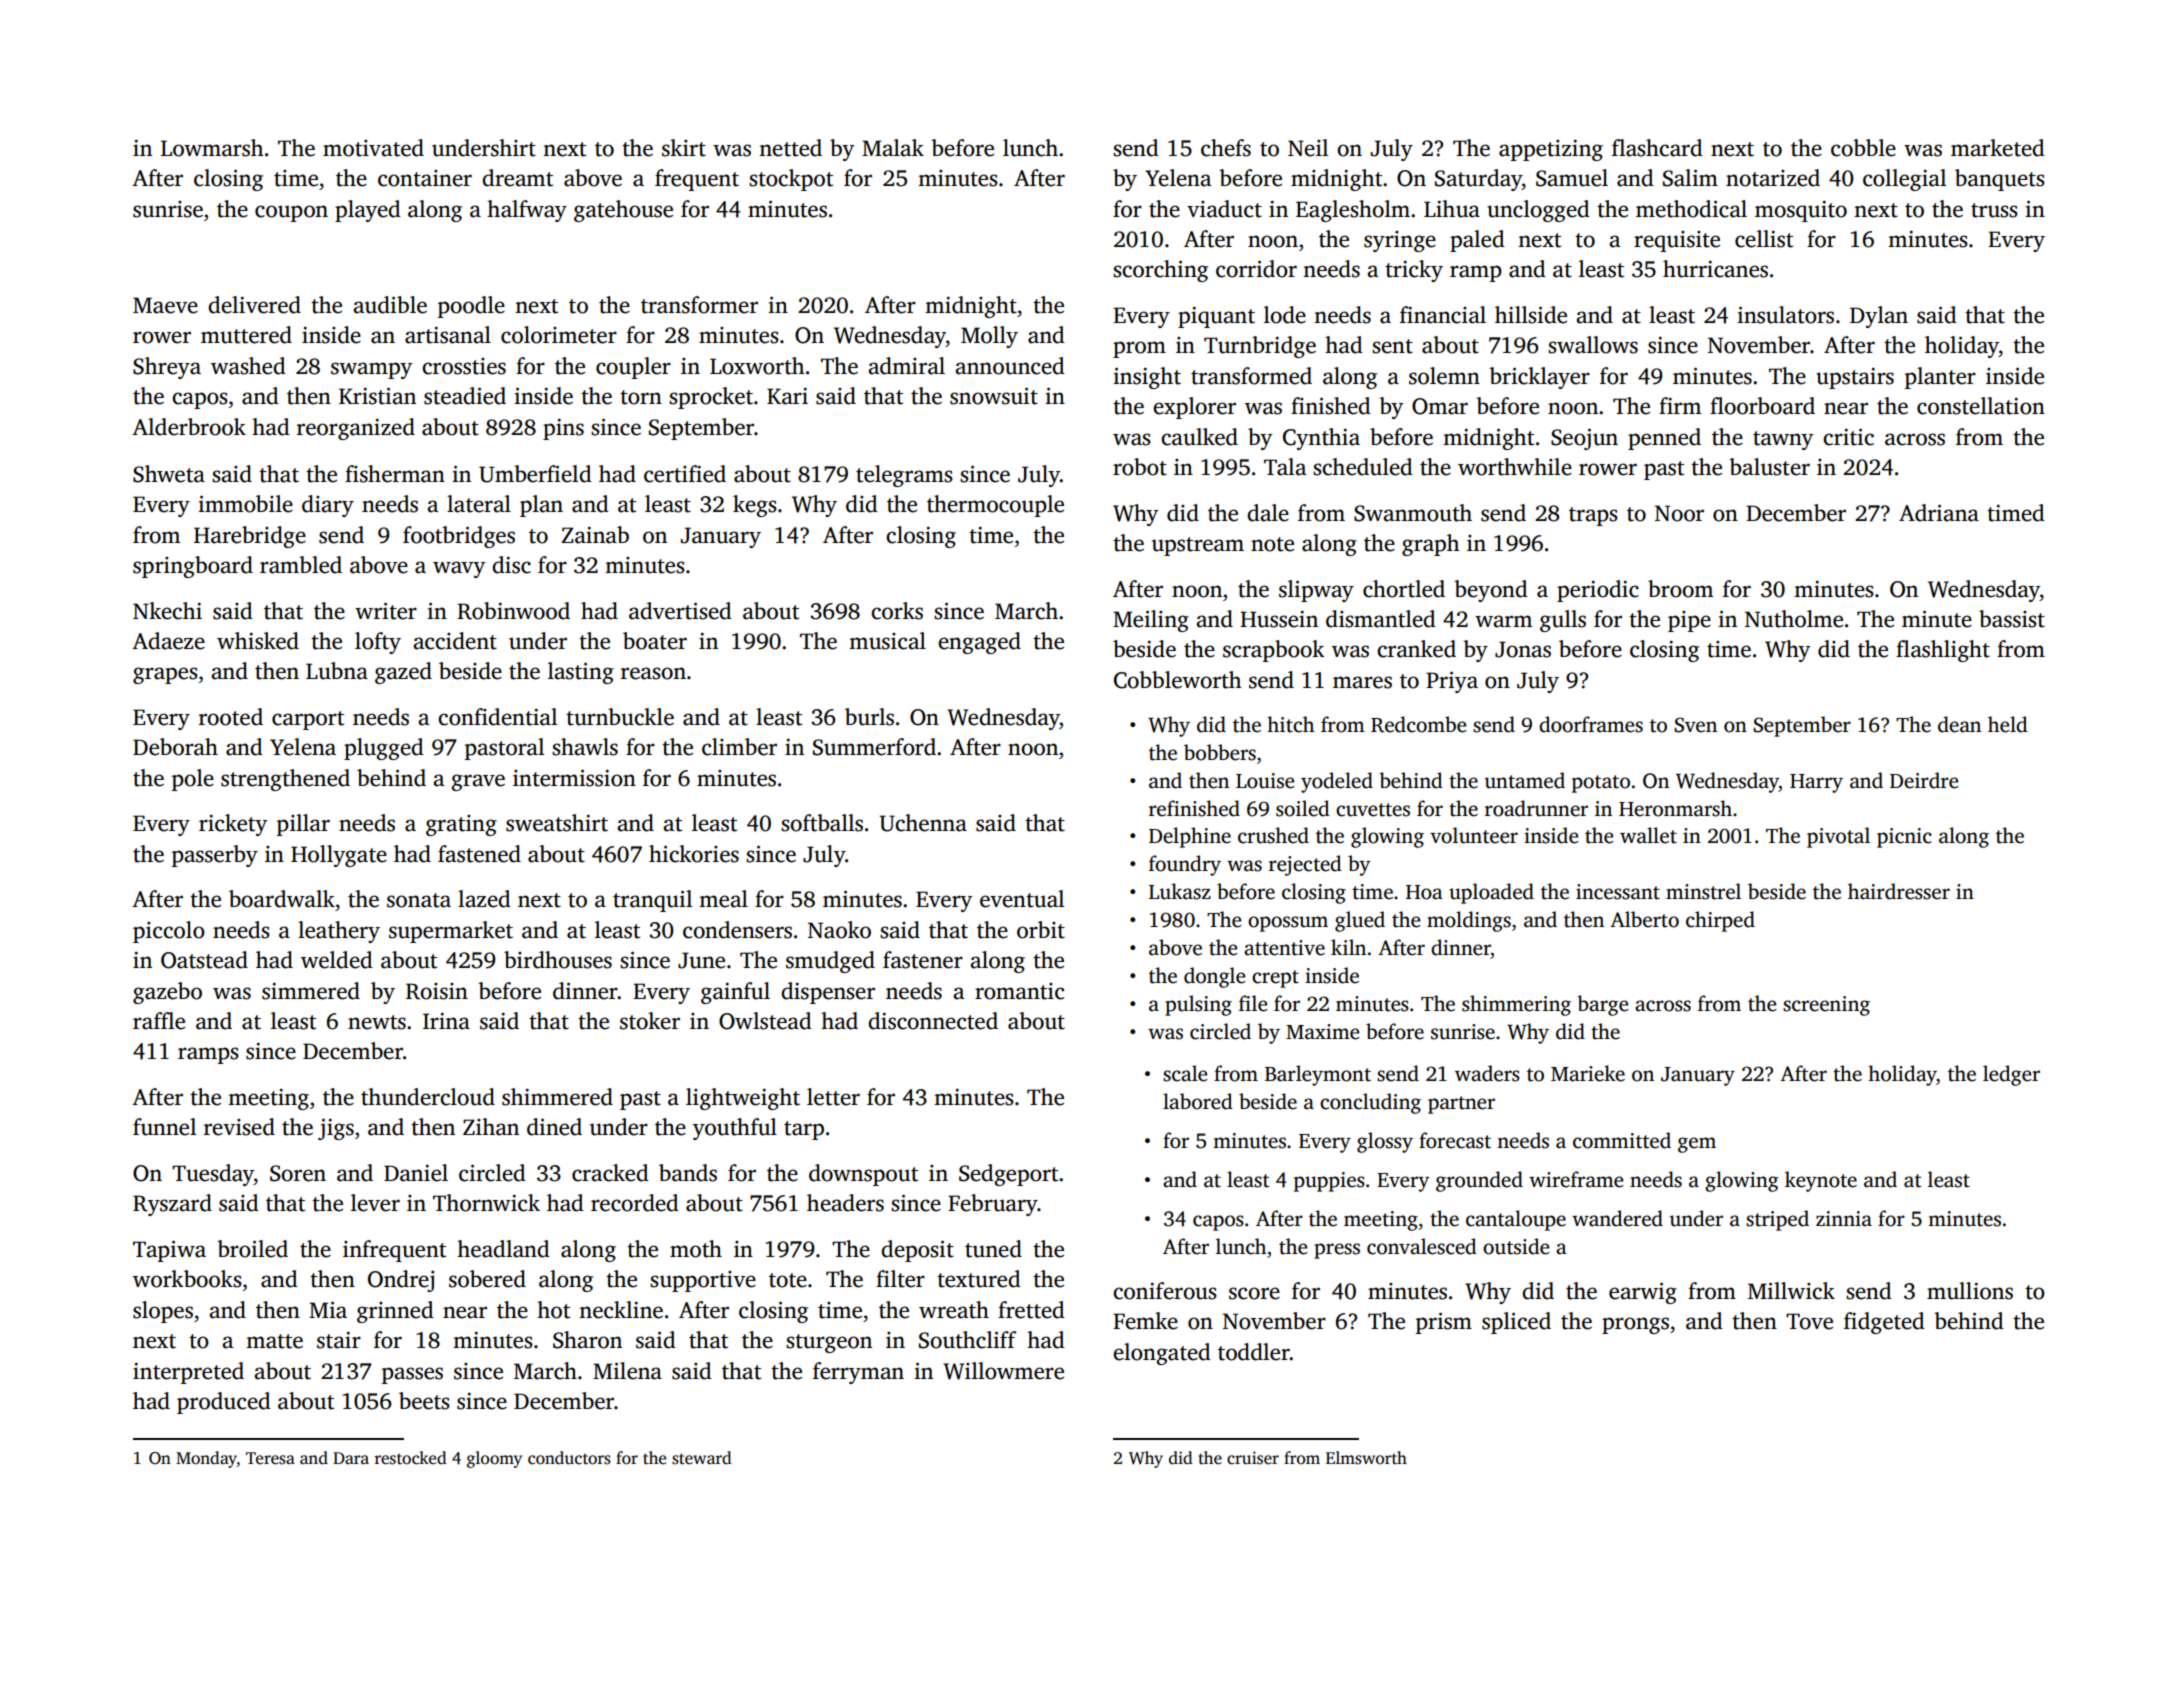  I want to click on beyond, so click(1491, 591).
